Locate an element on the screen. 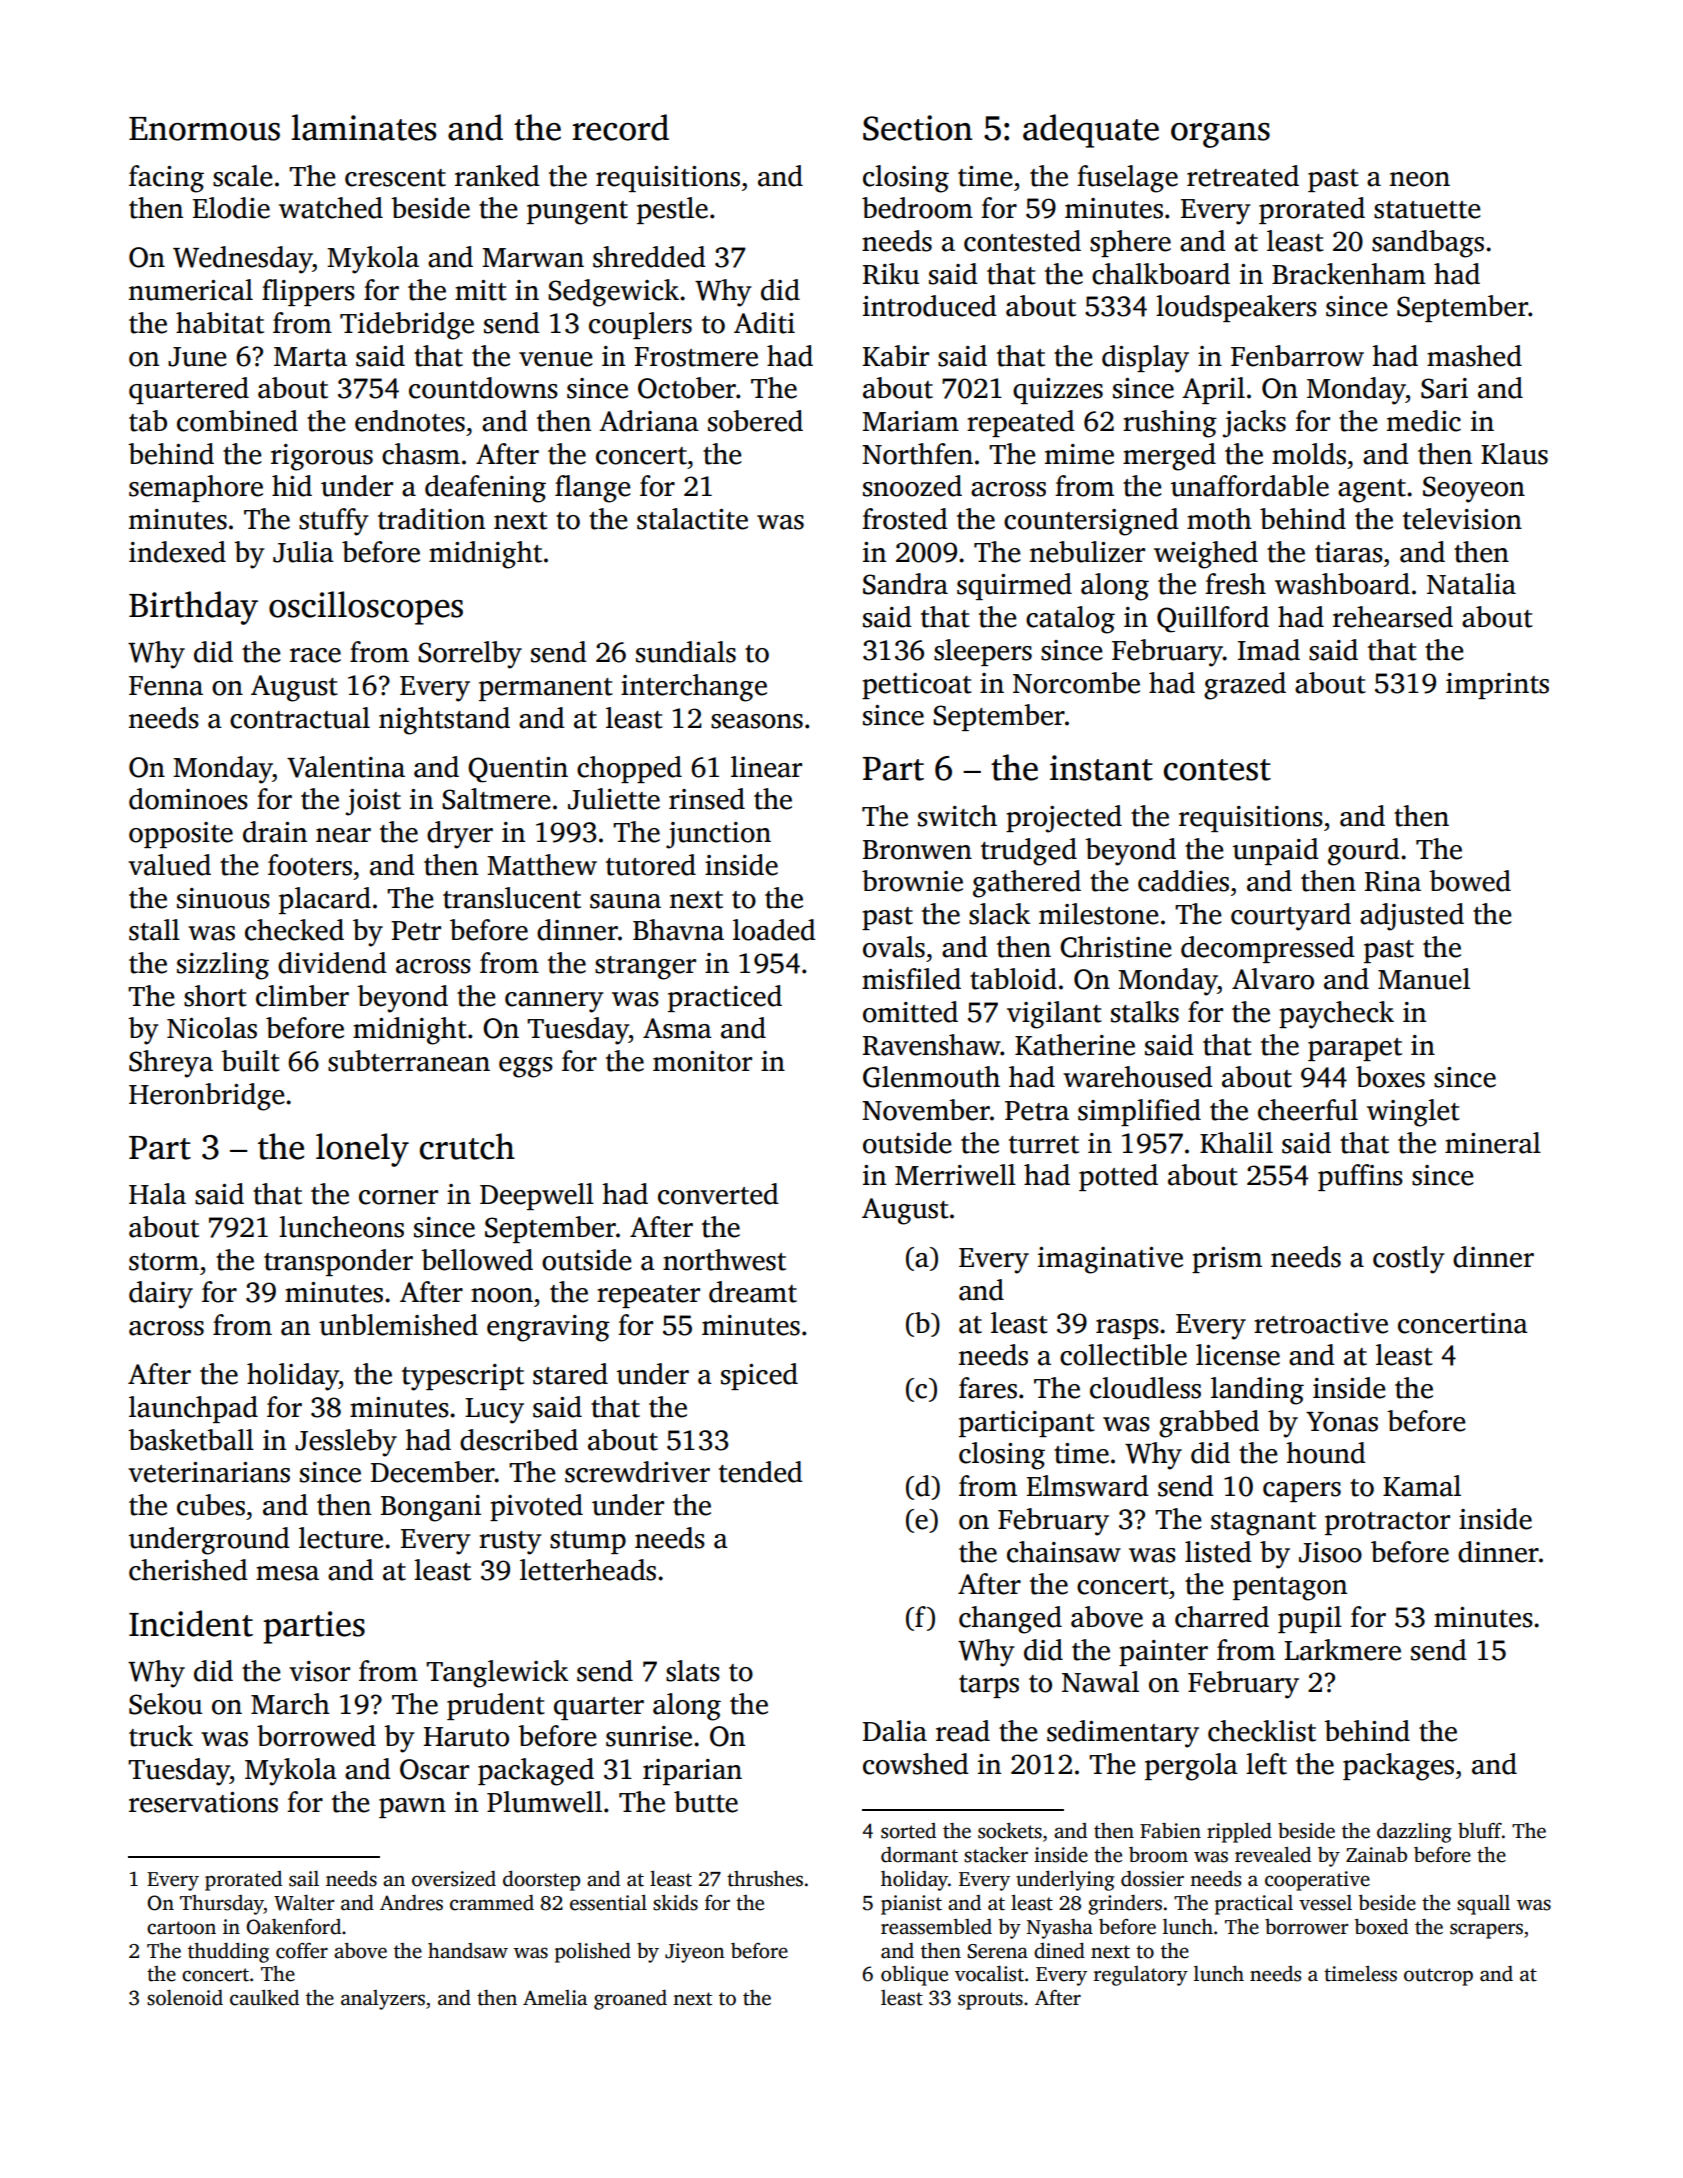 The image size is (1683, 2178). Valentina is located at coordinates (346, 767).
